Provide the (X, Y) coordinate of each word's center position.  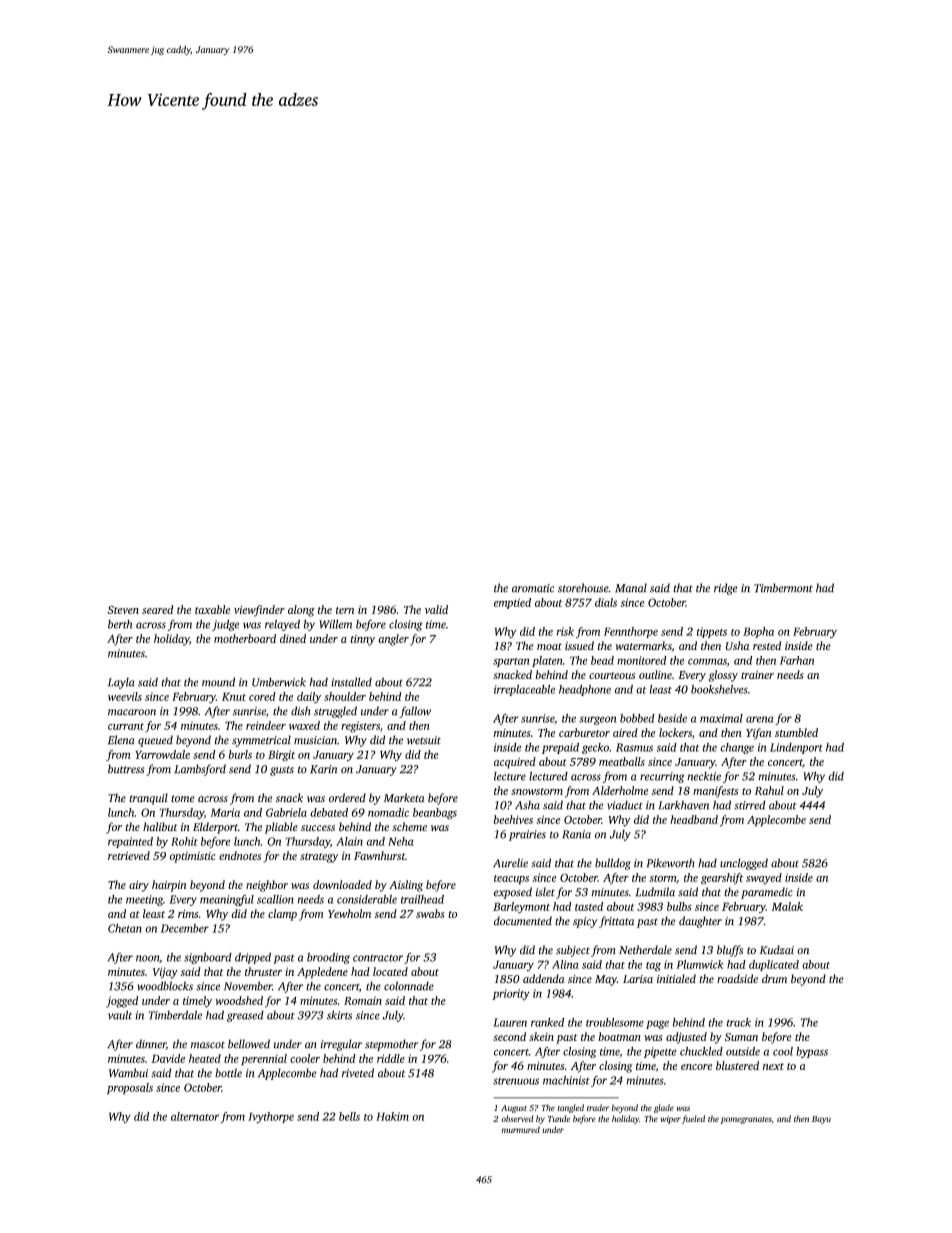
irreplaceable (524, 690)
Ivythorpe (271, 1118)
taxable (212, 609)
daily (309, 698)
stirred (750, 805)
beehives (513, 819)
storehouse (583, 588)
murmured (520, 1129)
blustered (737, 1065)
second (509, 1036)
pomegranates (746, 1120)
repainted (130, 842)
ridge (726, 589)
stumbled (796, 732)
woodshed (239, 1000)
